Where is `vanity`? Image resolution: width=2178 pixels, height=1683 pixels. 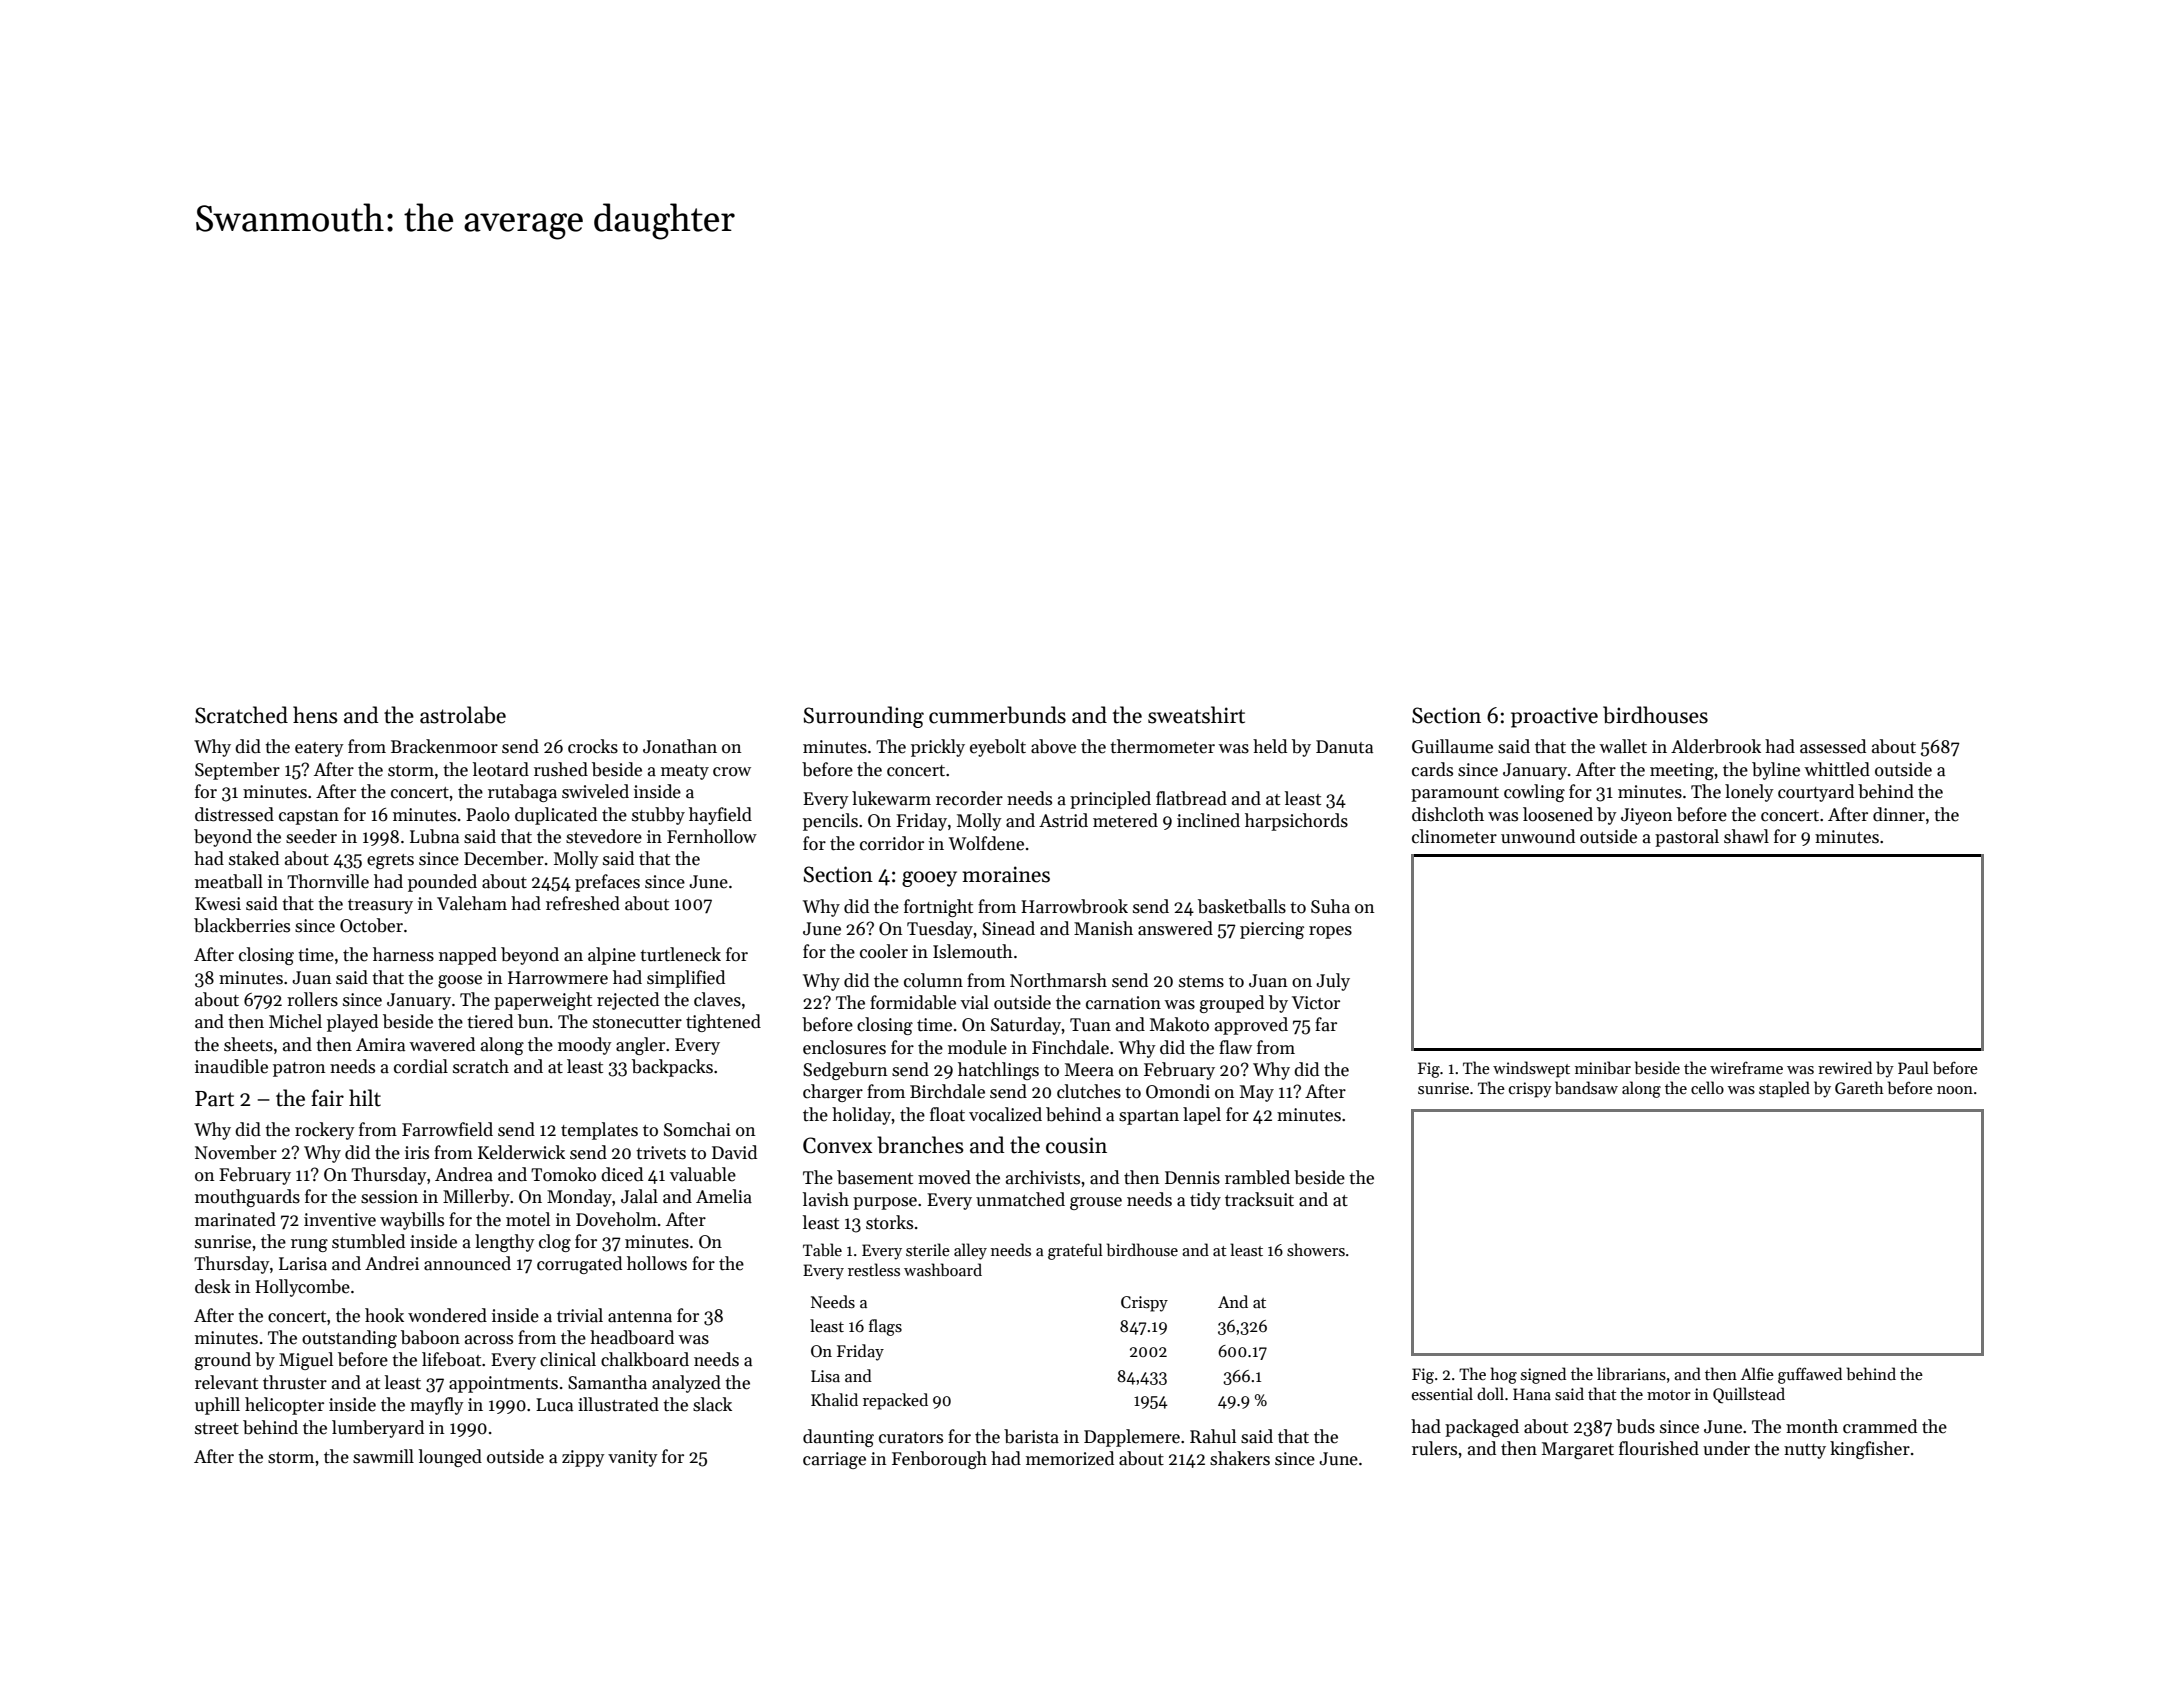 vanity is located at coordinates (633, 1458).
